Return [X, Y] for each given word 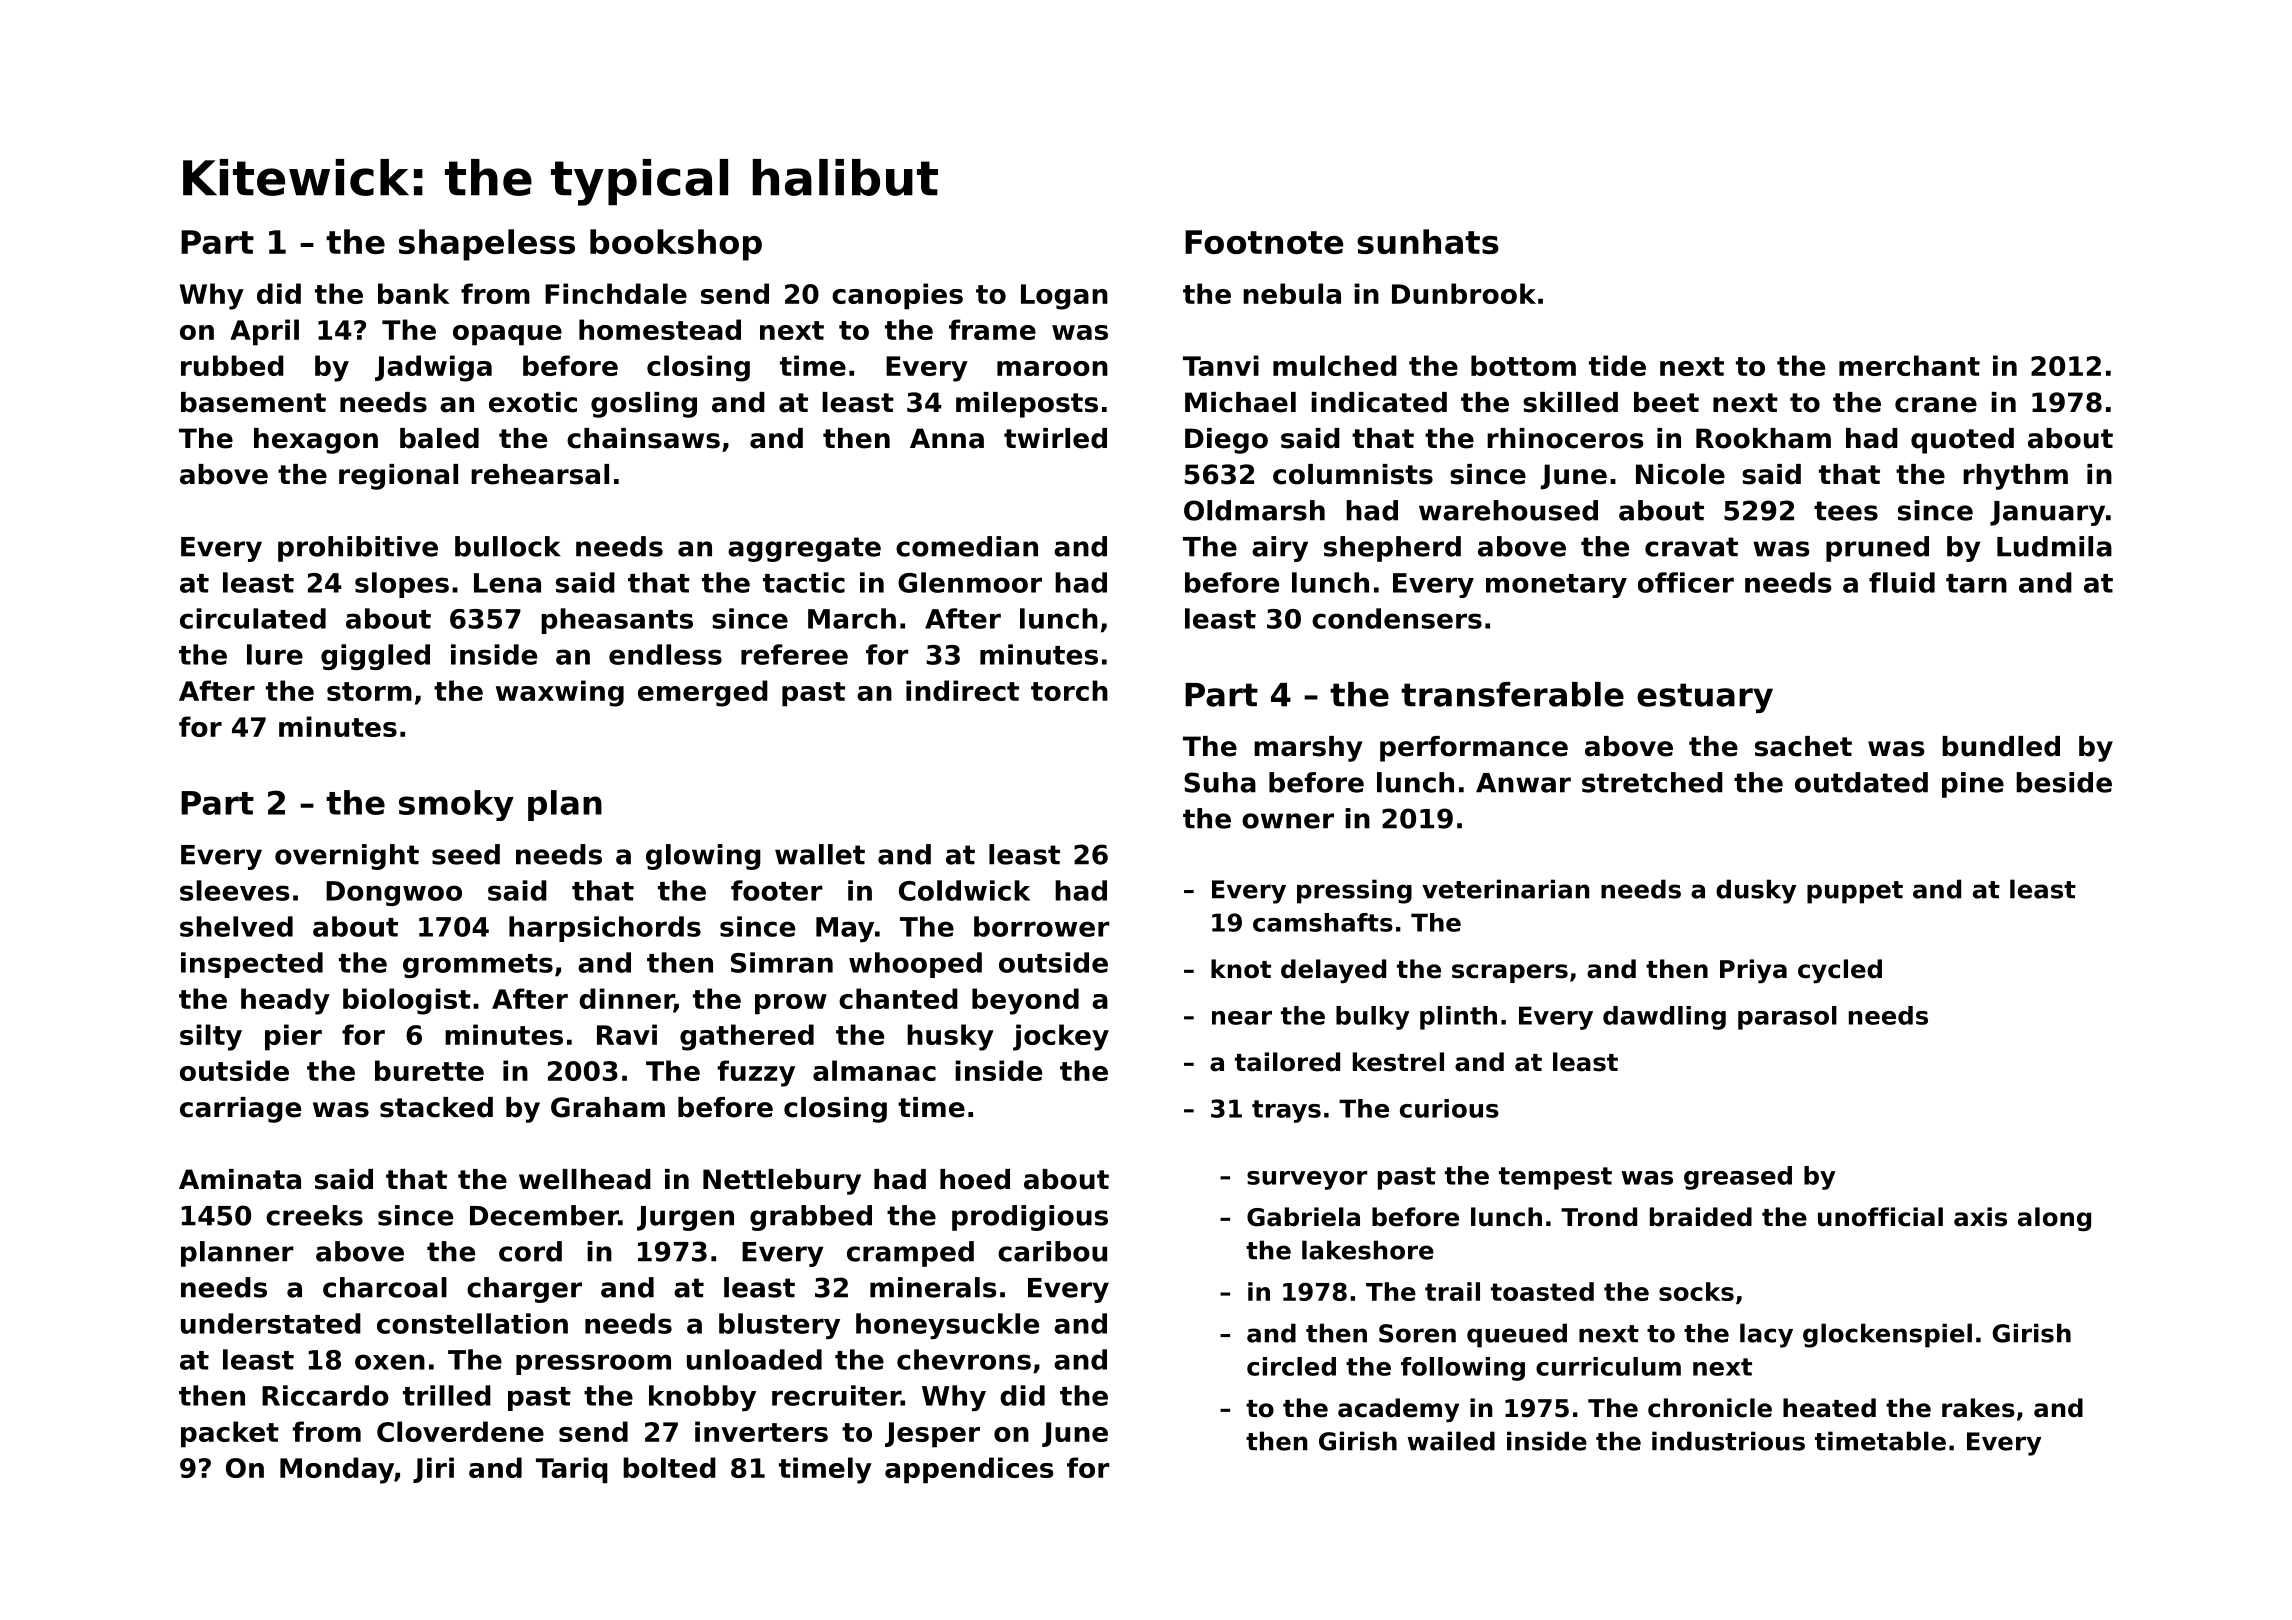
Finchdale [616, 293]
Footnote [1264, 242]
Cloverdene [460, 1431]
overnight [347, 857]
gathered [747, 1037]
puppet [1855, 892]
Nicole [1680, 474]
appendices [969, 1470]
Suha [1220, 782]
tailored [1287, 1062]
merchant [1909, 365]
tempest [1555, 1178]
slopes [402, 585]
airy [1280, 549]
